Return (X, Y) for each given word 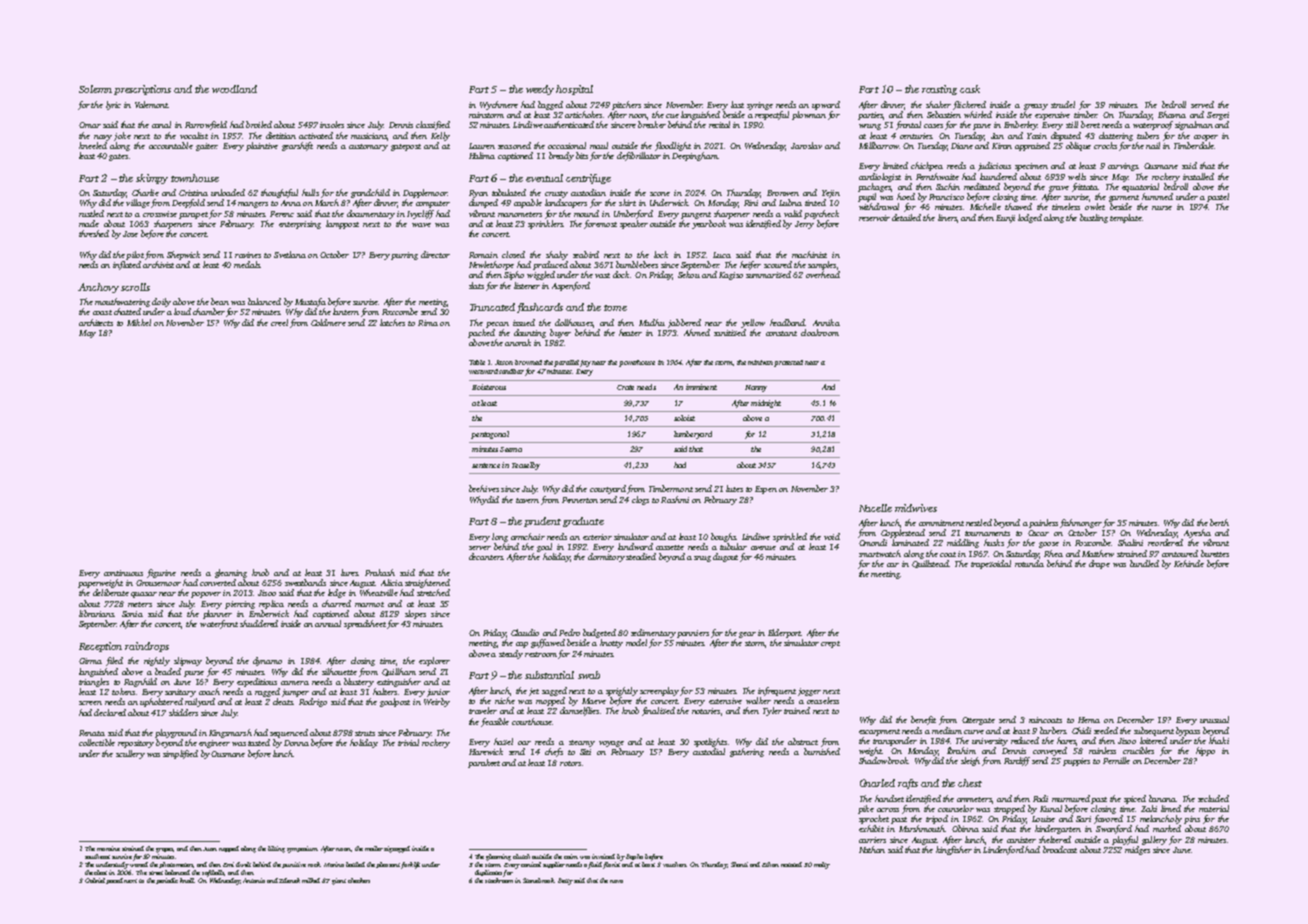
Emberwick (269, 613)
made (89, 223)
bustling (1094, 218)
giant (339, 881)
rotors (570, 763)
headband (788, 322)
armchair (528, 536)
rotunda (1029, 563)
